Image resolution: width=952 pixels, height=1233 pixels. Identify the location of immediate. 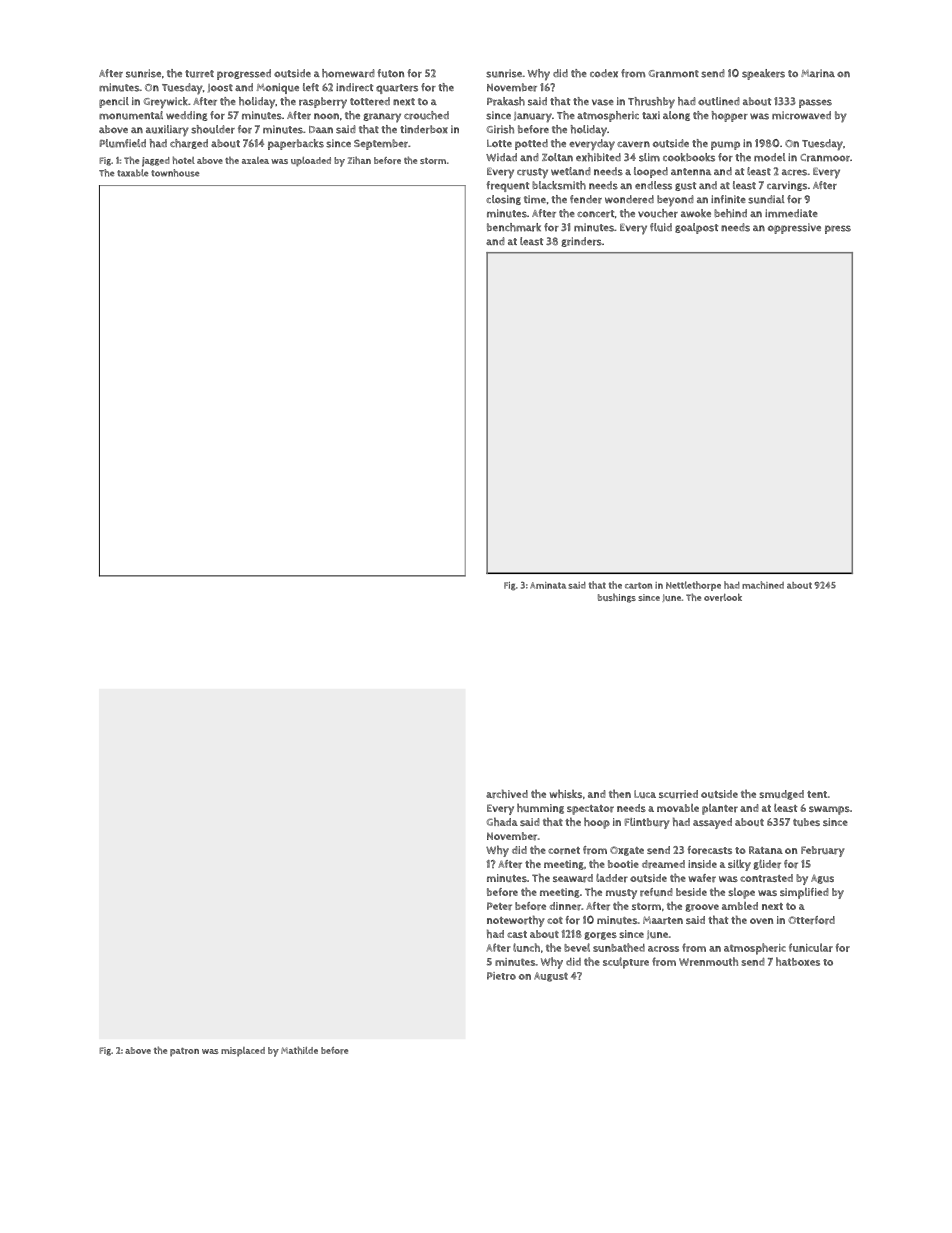
(791, 213).
